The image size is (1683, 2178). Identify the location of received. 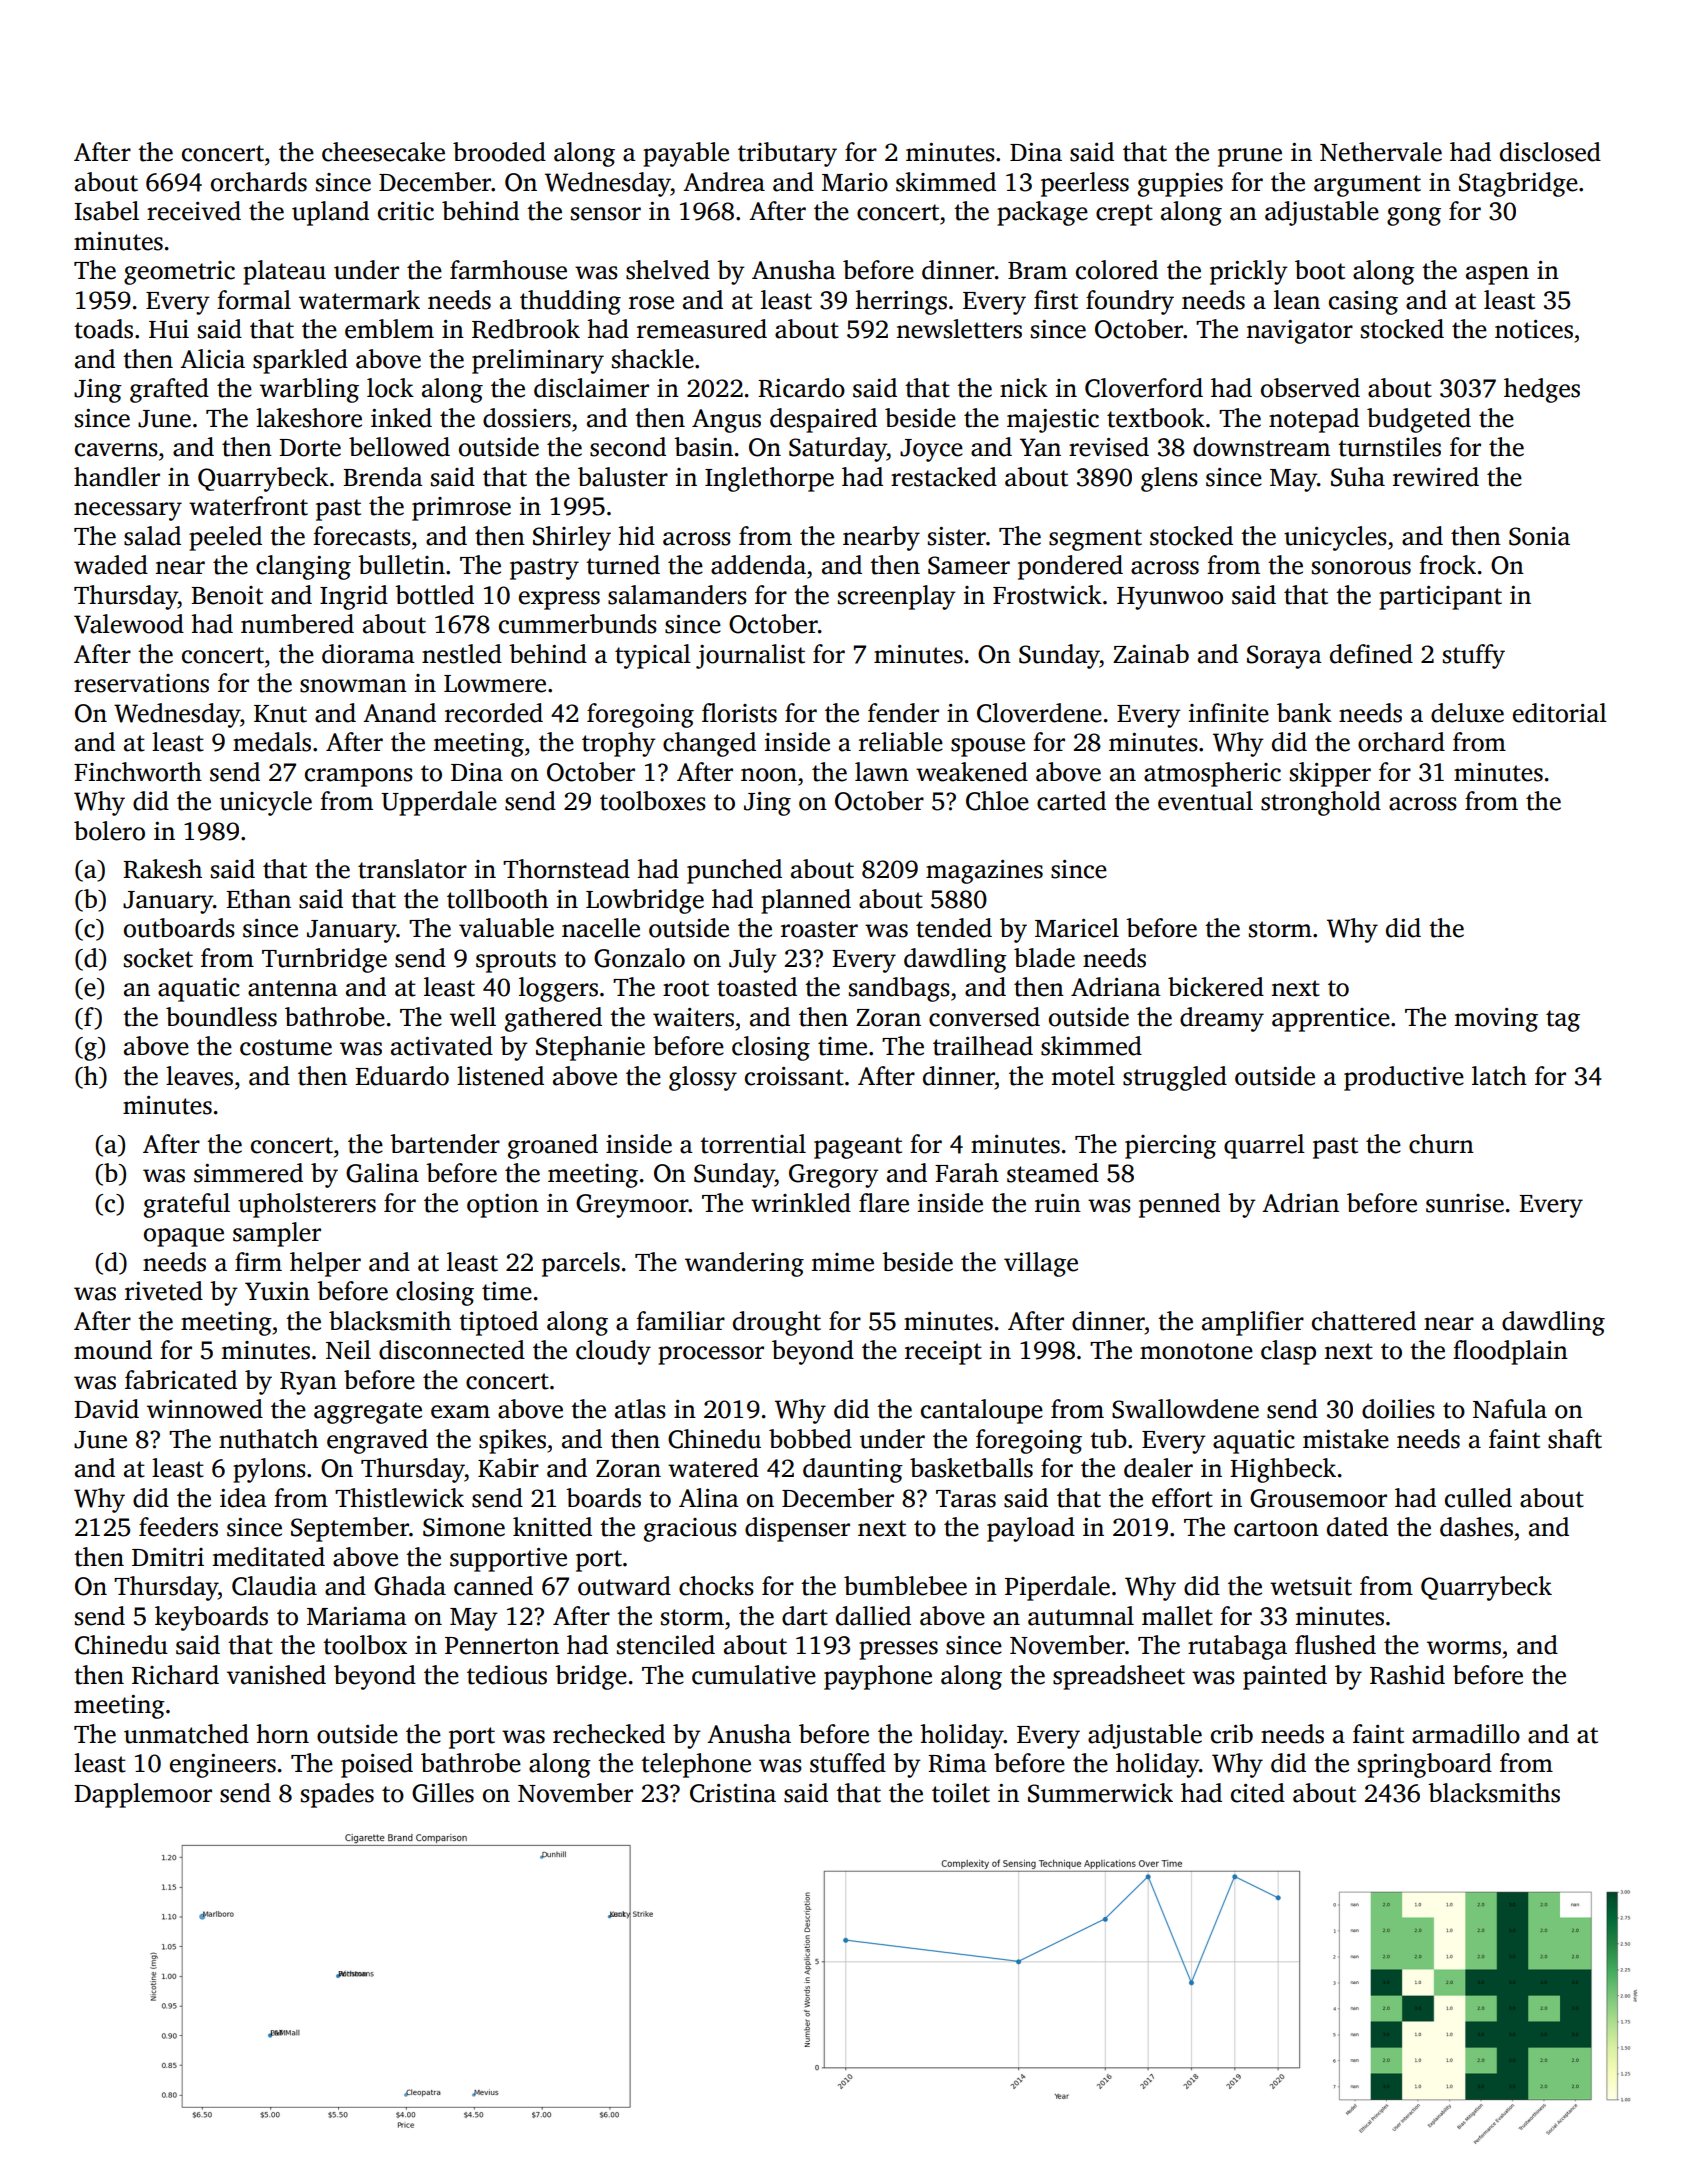
(194, 211).
